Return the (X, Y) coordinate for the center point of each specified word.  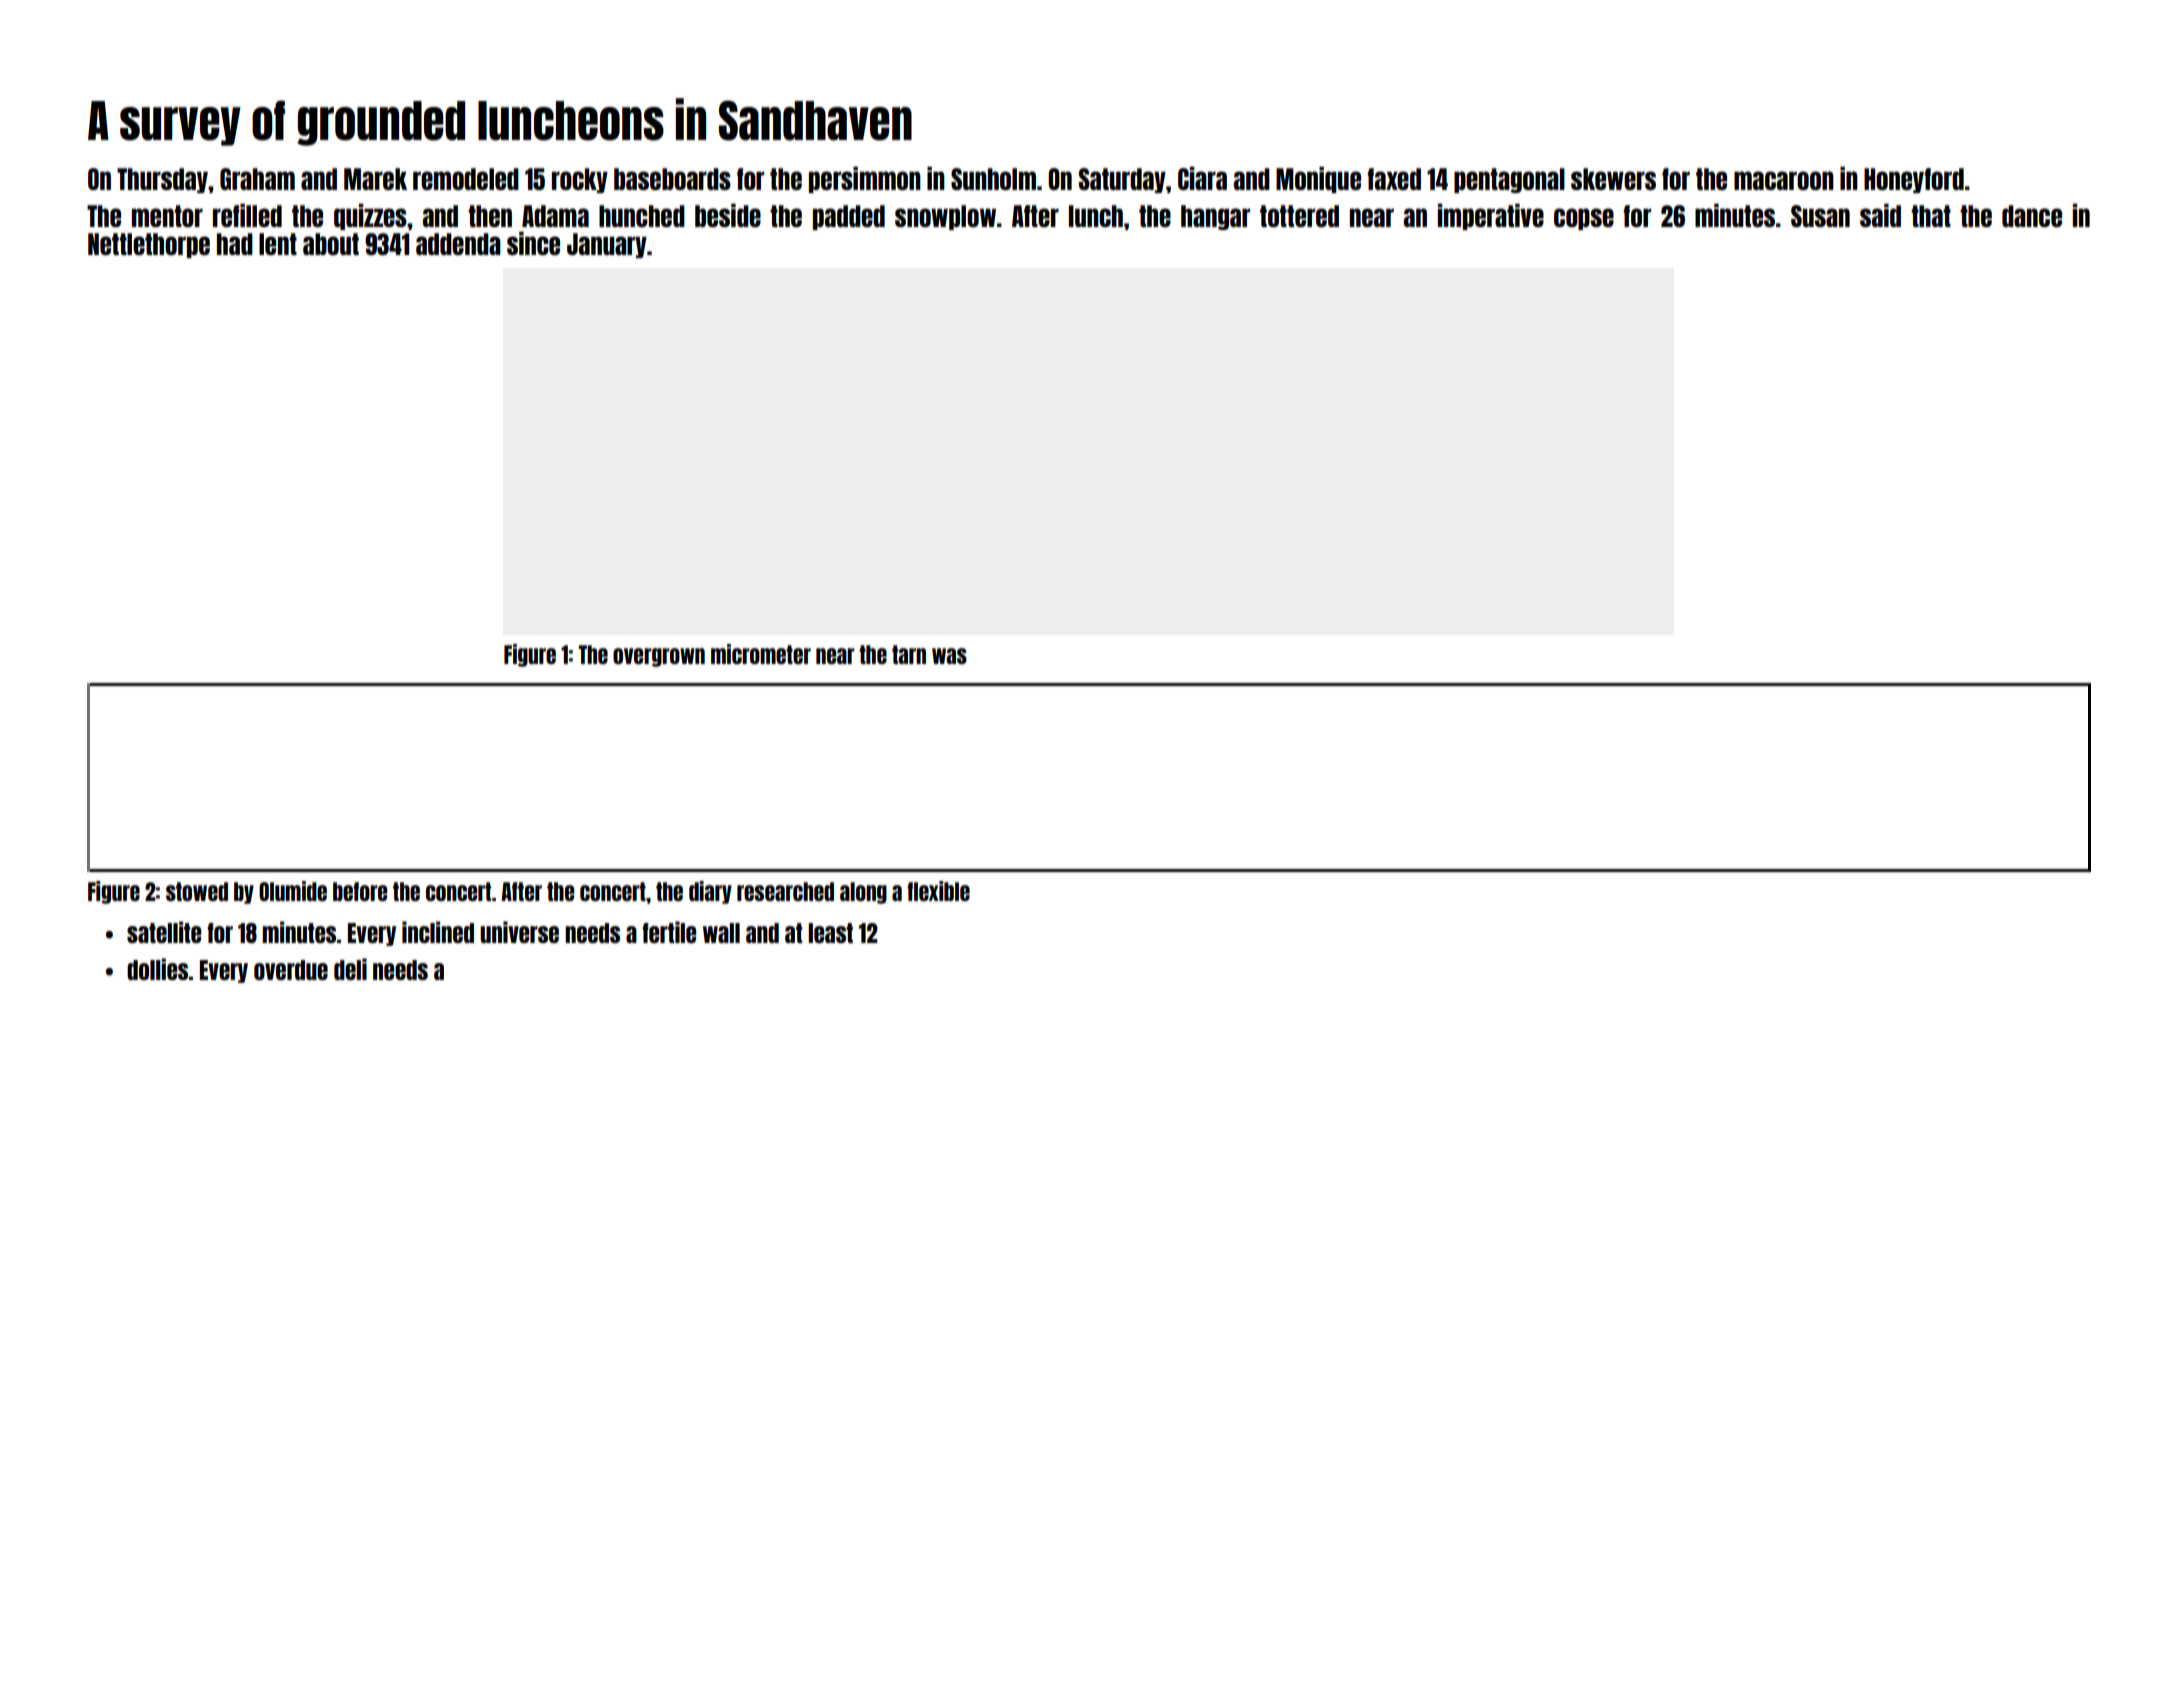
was (949, 656)
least (830, 933)
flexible (938, 891)
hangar (1215, 217)
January (607, 245)
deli (350, 969)
